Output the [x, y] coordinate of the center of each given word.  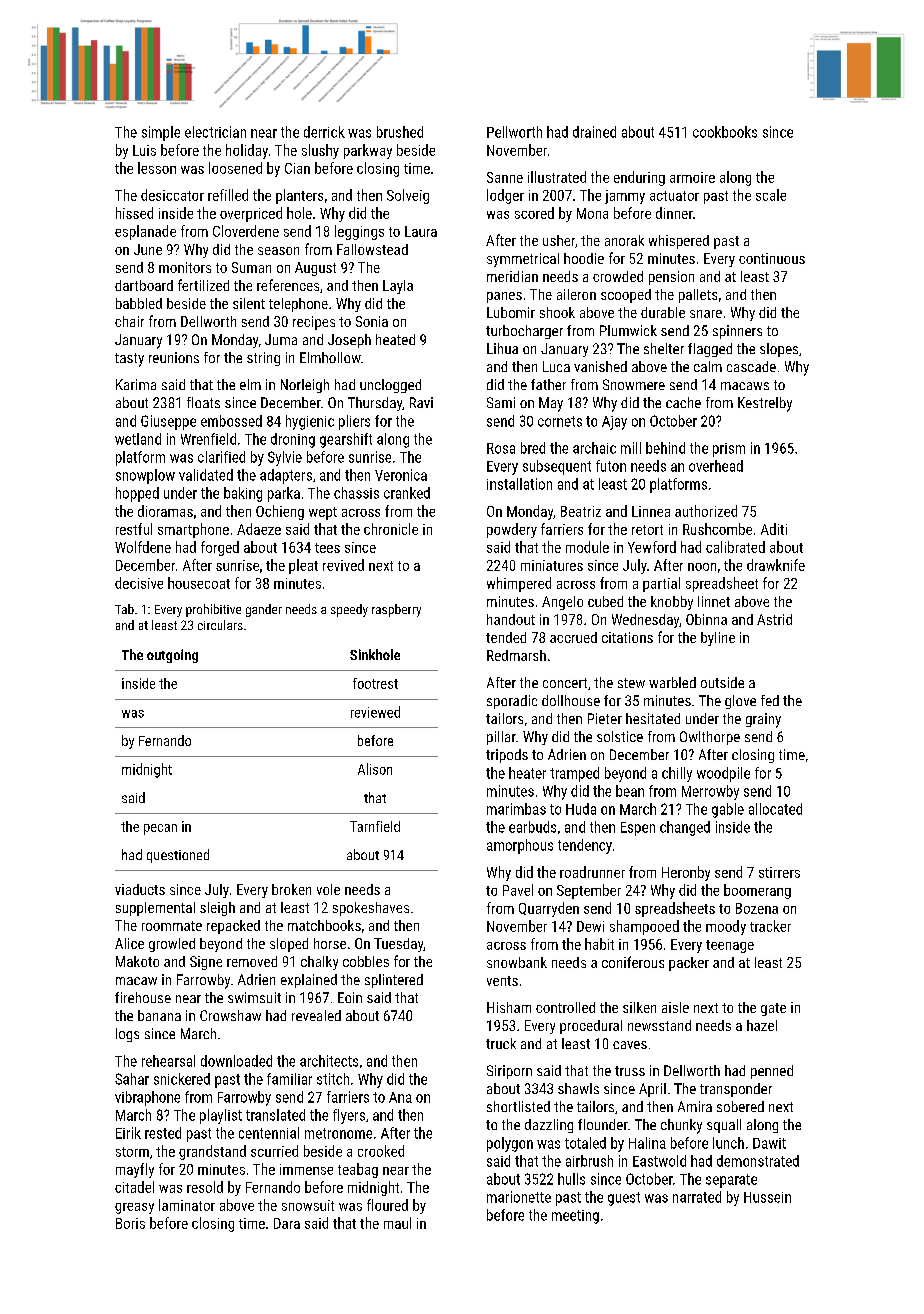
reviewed [375, 712]
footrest [375, 683]
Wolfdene [143, 547]
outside [722, 682]
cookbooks [725, 132]
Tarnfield [375, 826]
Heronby [686, 873]
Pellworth [514, 132]
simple [161, 133]
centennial [269, 1133]
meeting [575, 1217]
